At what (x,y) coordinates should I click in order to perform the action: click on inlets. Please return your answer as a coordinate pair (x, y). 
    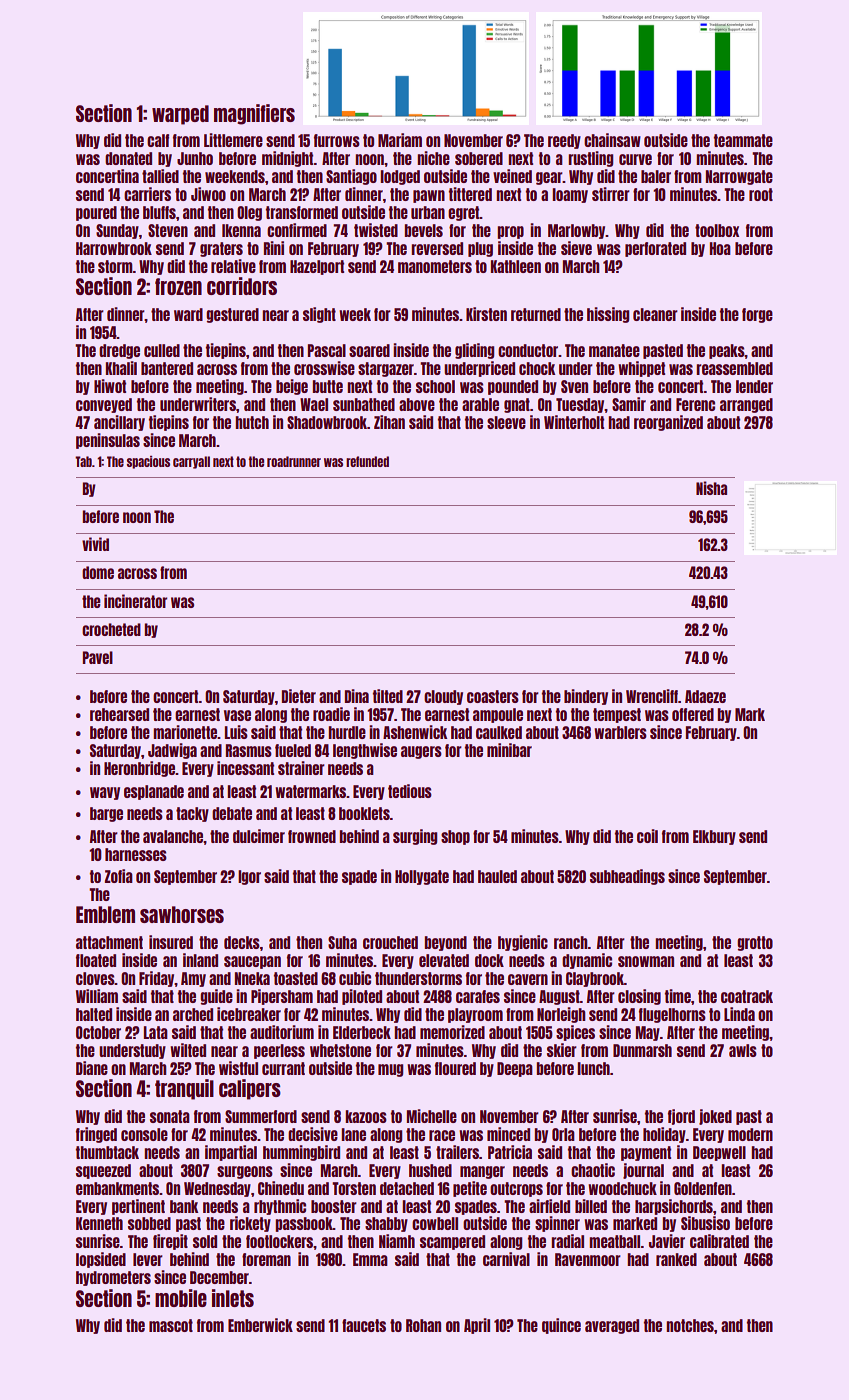
    Looking at the image, I should click on (233, 1298).
